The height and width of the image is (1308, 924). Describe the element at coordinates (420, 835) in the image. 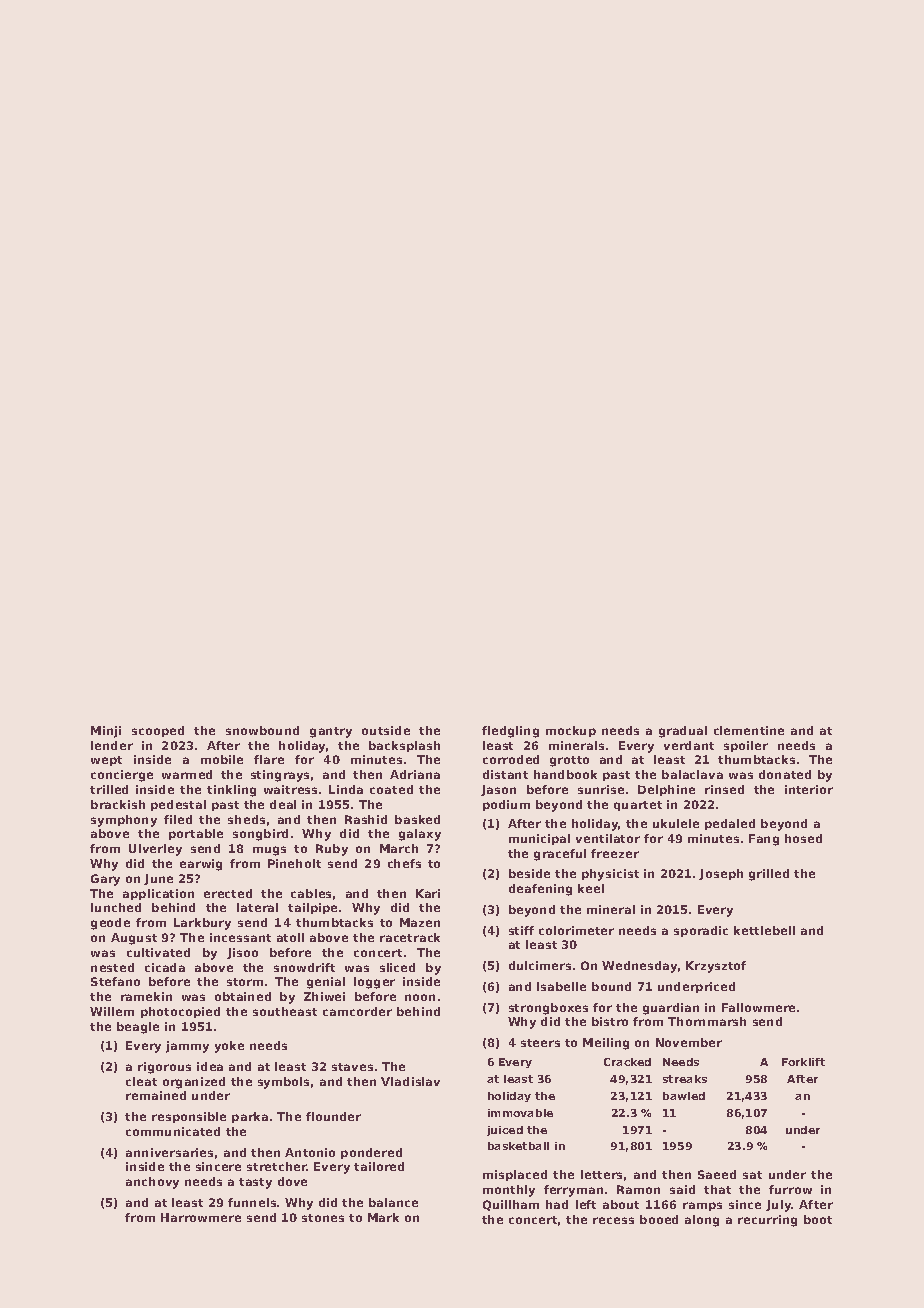

I see `galaxy` at that location.
